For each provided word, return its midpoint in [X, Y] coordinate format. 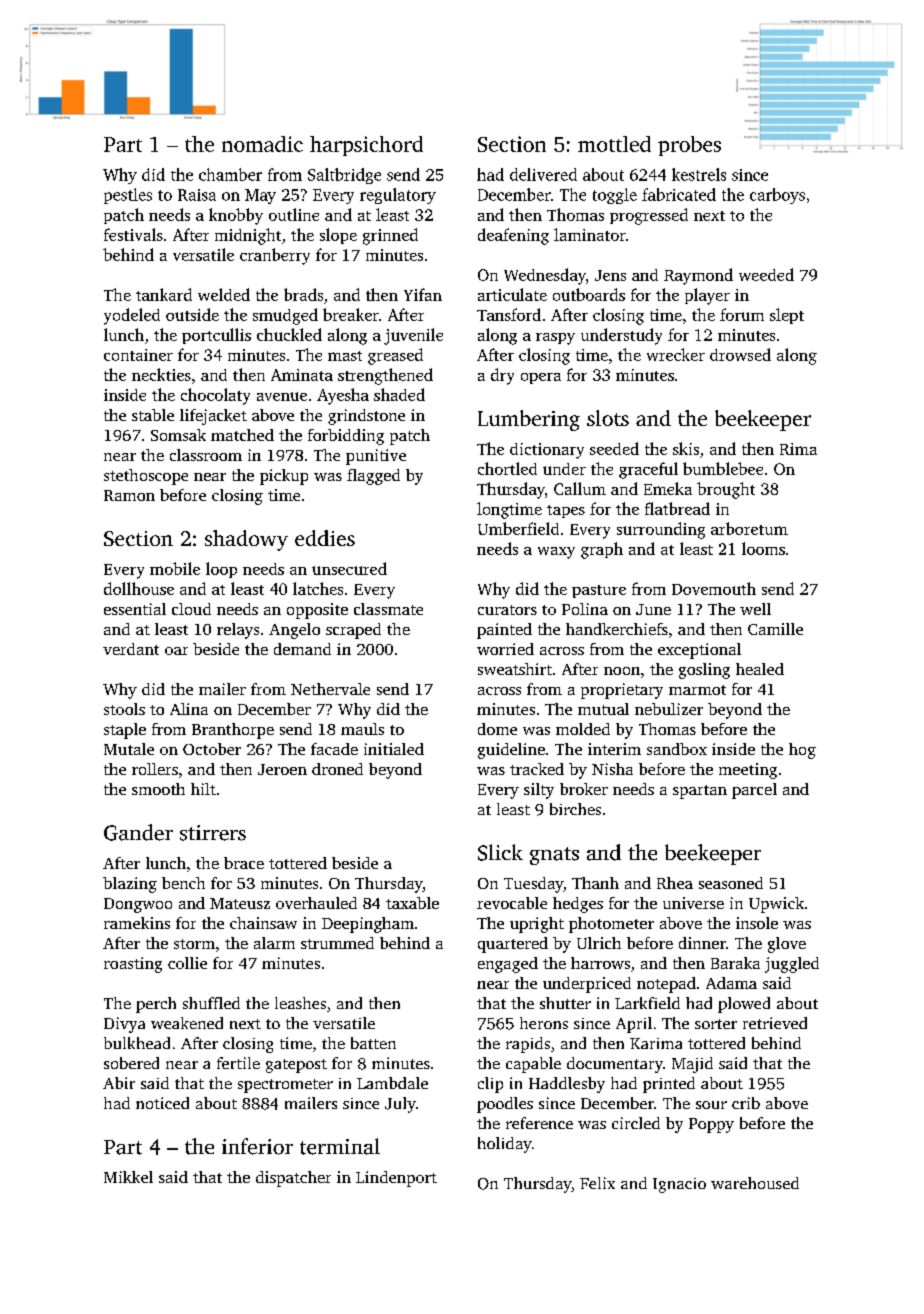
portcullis [216, 336]
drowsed [740, 354]
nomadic [262, 144]
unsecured [349, 568]
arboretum [749, 528]
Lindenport [396, 1179]
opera [541, 378]
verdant [131, 649]
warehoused [755, 1183]
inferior [257, 1146]
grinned [390, 236]
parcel [754, 791]
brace [244, 863]
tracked [537, 769]
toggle [615, 196]
